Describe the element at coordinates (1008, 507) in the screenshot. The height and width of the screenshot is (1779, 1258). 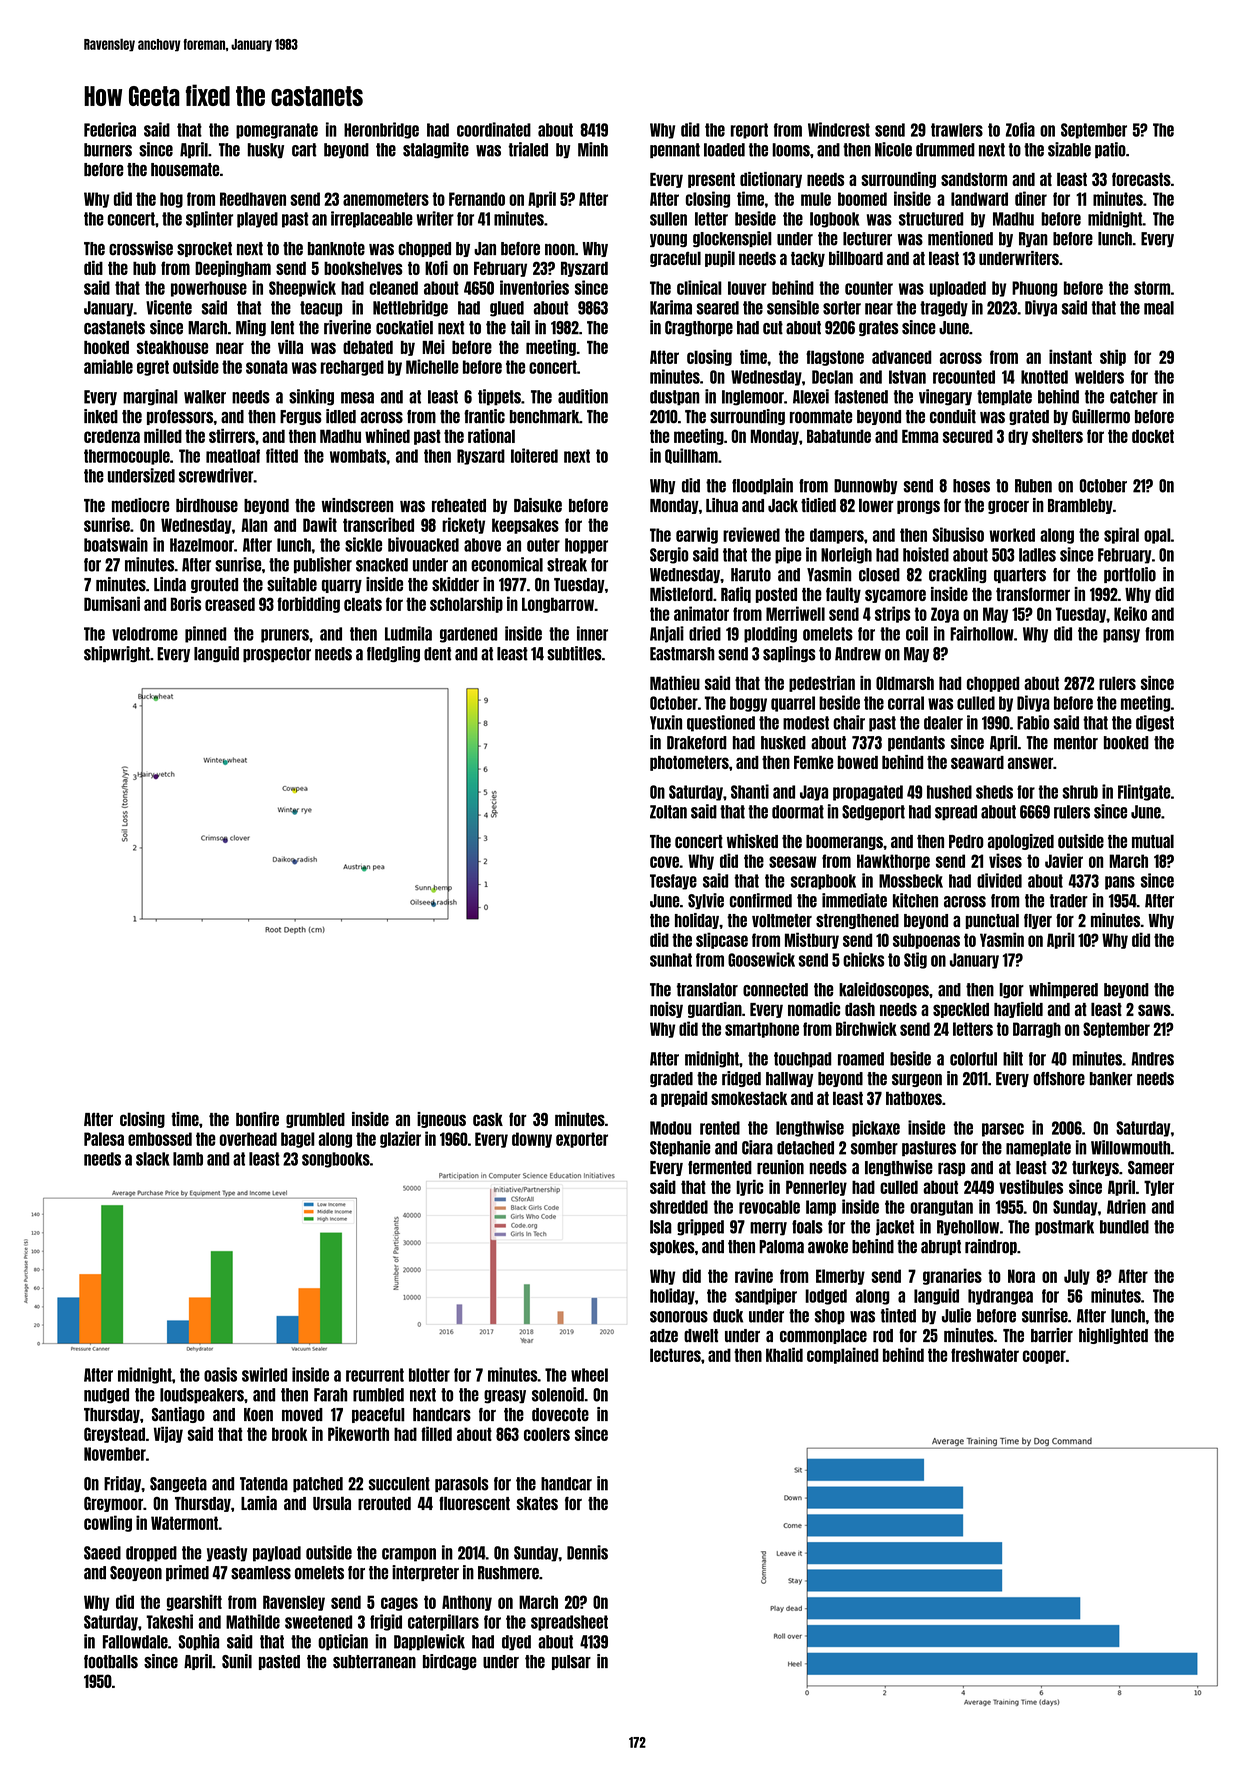
I see `grocer` at that location.
